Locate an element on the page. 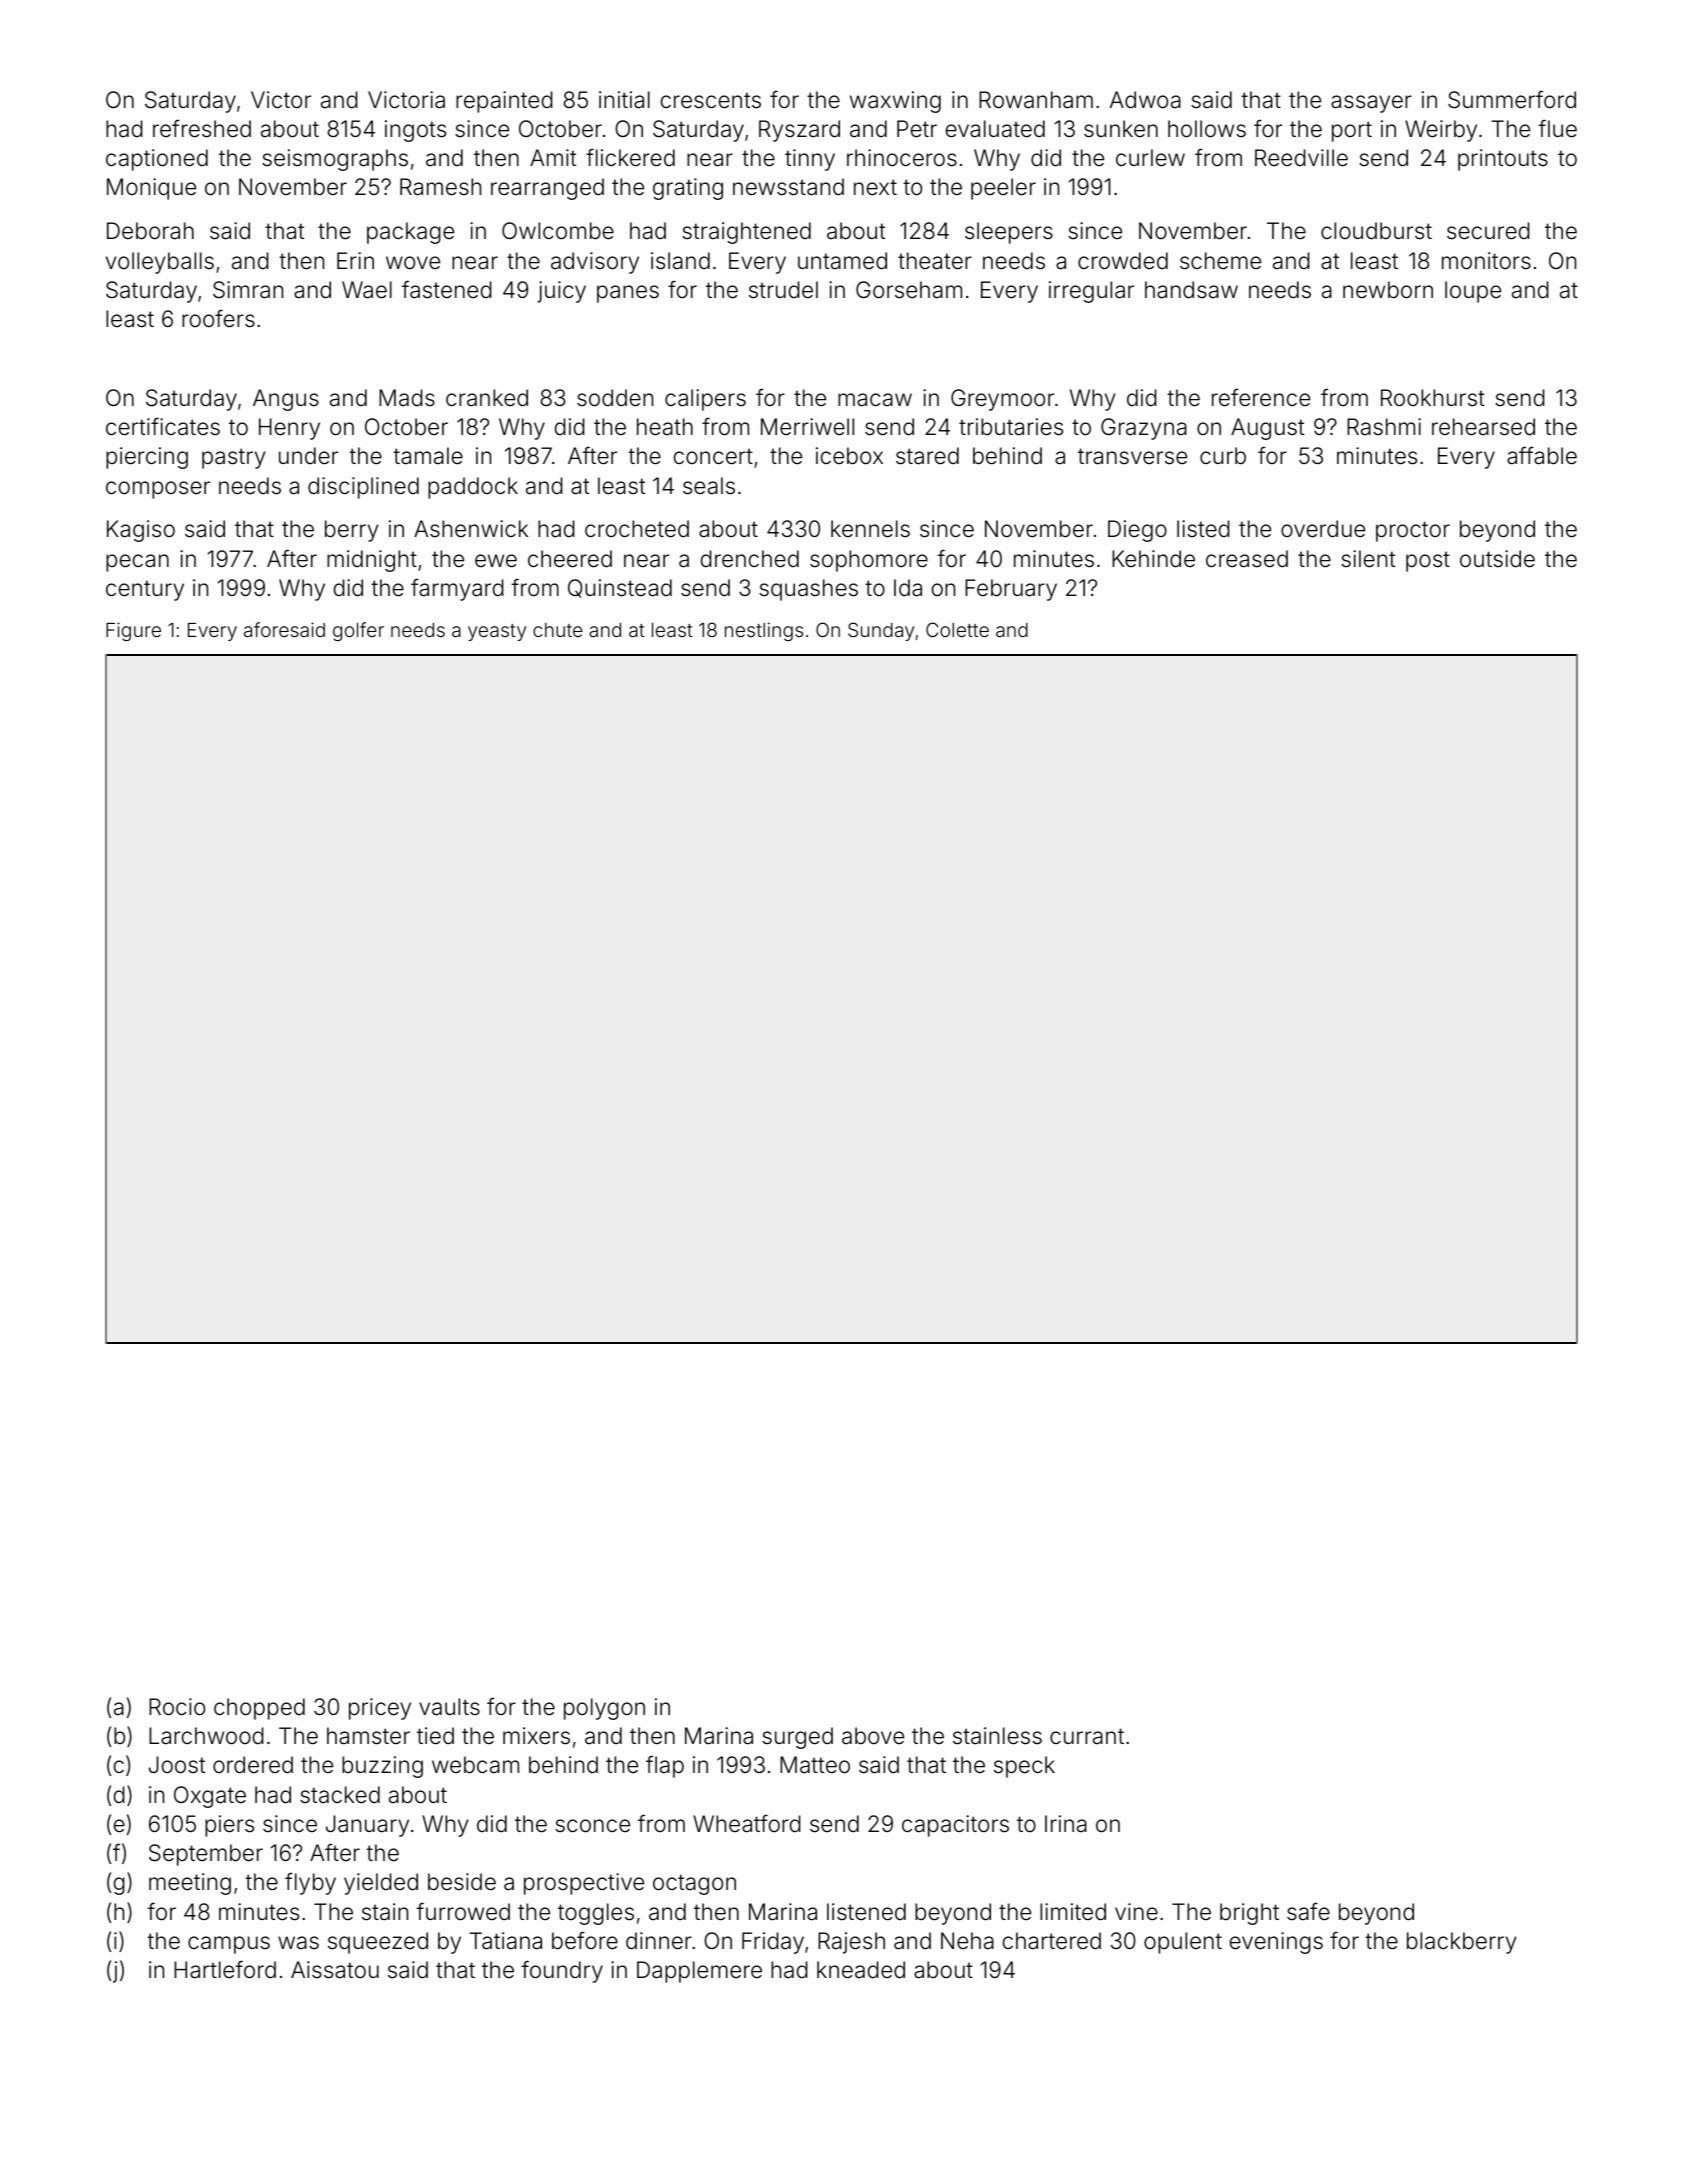  waxwing is located at coordinates (895, 102).
